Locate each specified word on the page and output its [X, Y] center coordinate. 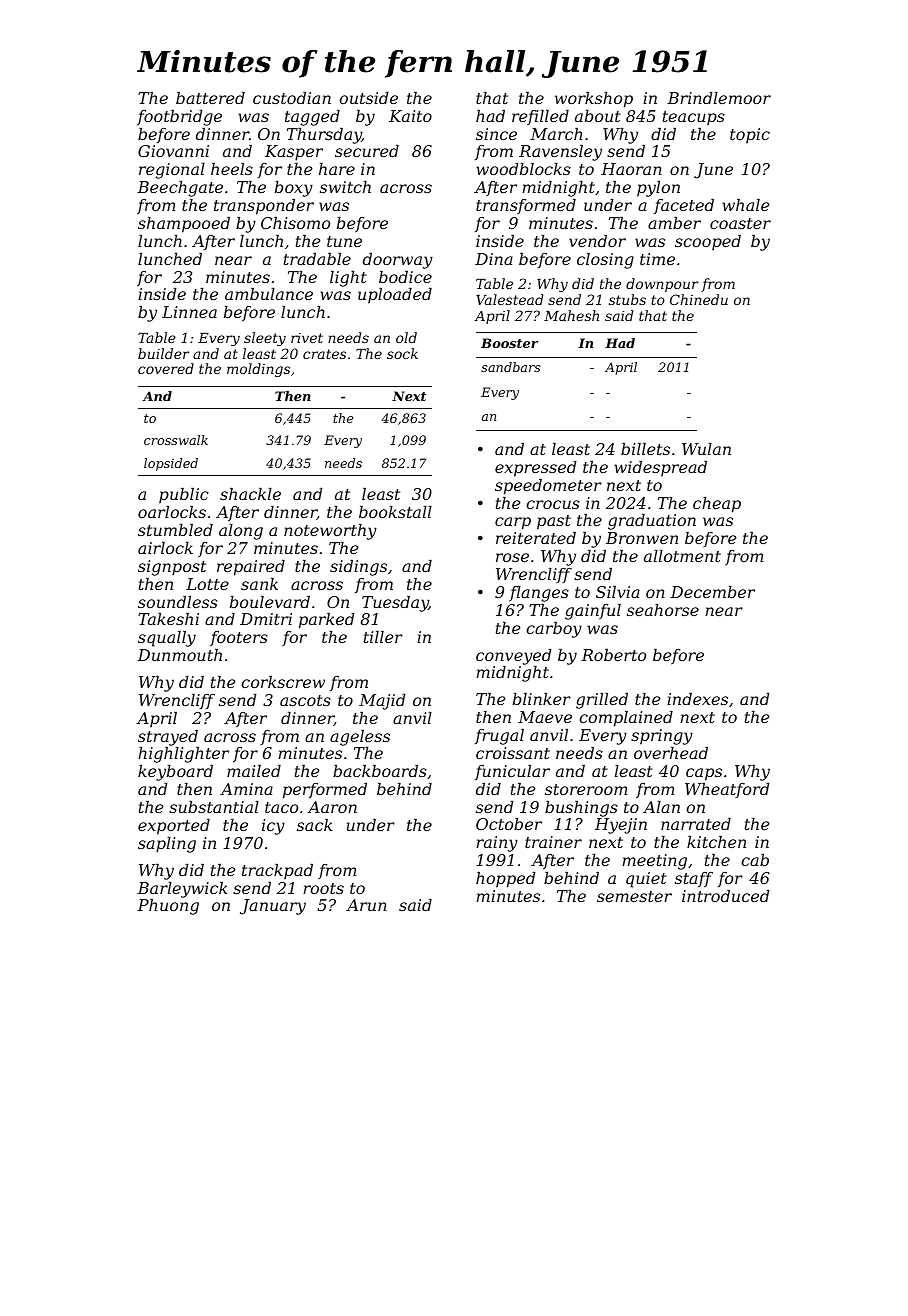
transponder [264, 207]
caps [704, 774]
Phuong [168, 907]
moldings [258, 370]
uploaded [395, 296]
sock [402, 353]
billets [645, 449]
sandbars [511, 367]
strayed [168, 738]
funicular [512, 772]
